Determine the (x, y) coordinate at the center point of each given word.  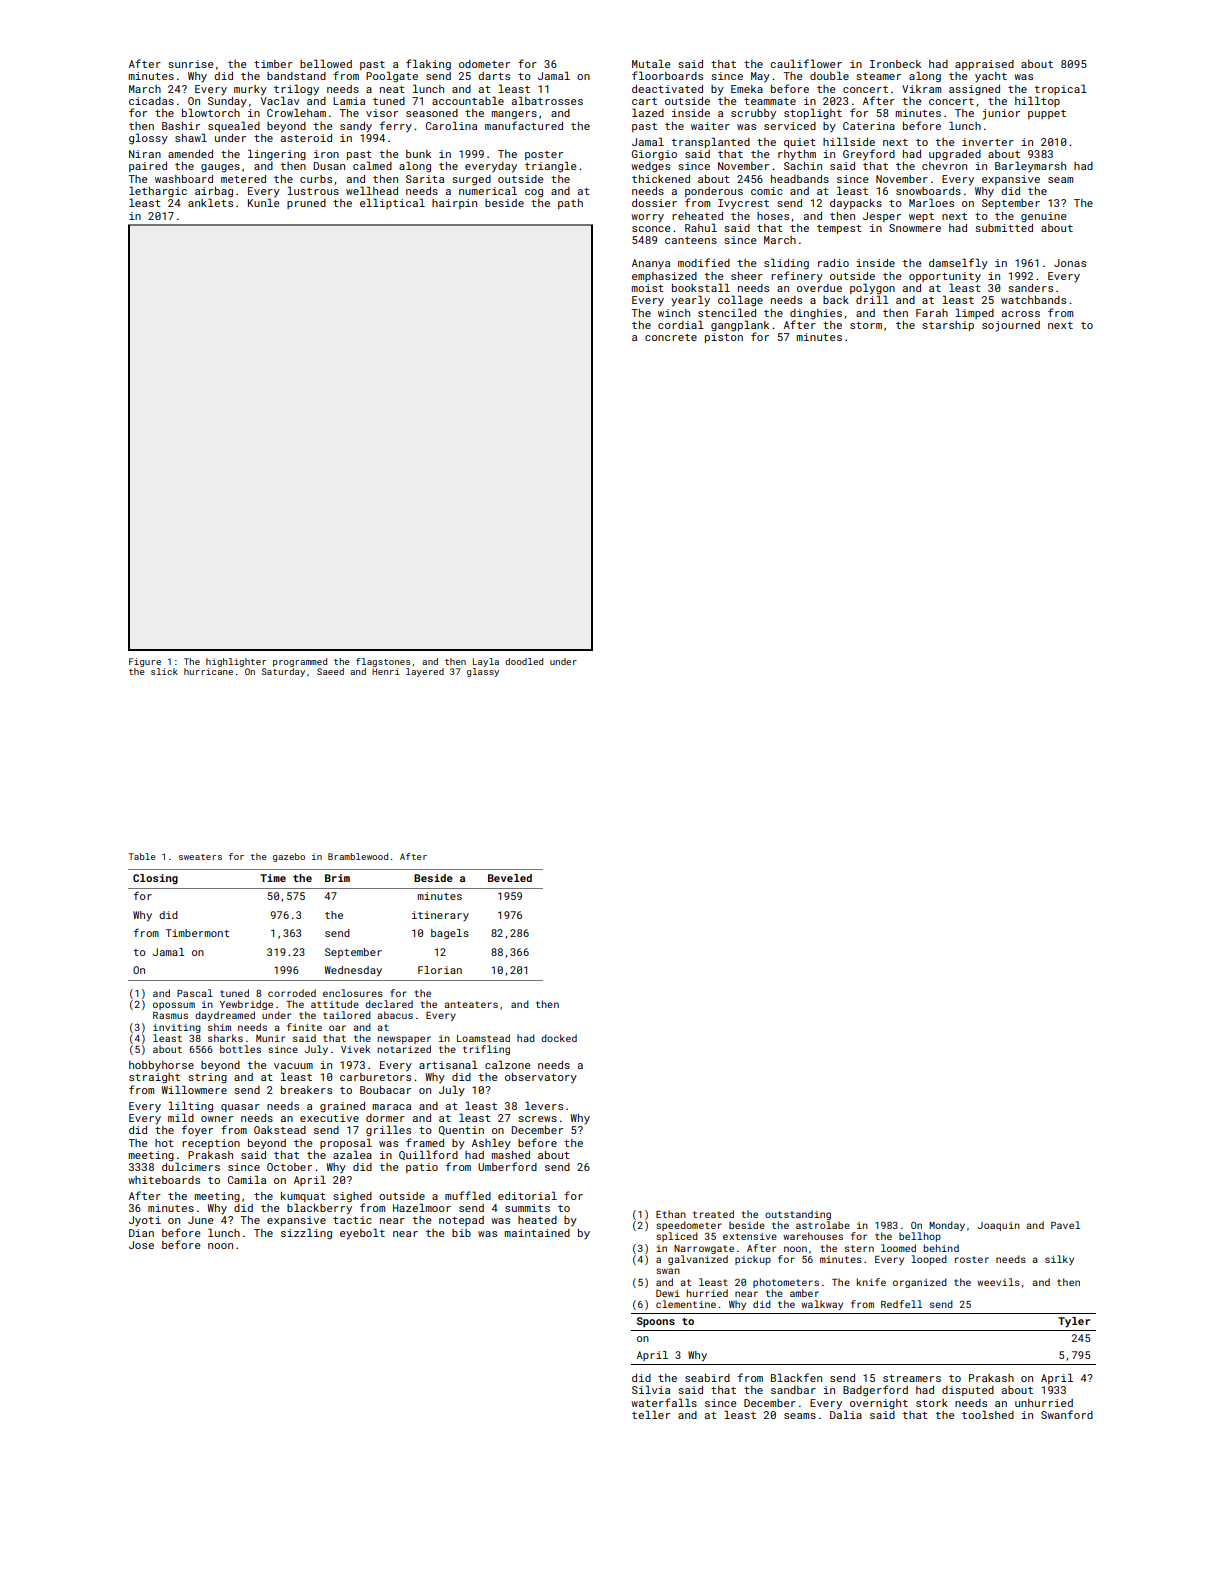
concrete (671, 337)
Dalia (846, 1414)
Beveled (510, 878)
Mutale (651, 63)
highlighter (236, 662)
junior (1001, 114)
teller (651, 1414)
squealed (234, 126)
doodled (524, 661)
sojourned (1011, 326)
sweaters (200, 857)
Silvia (651, 1389)
